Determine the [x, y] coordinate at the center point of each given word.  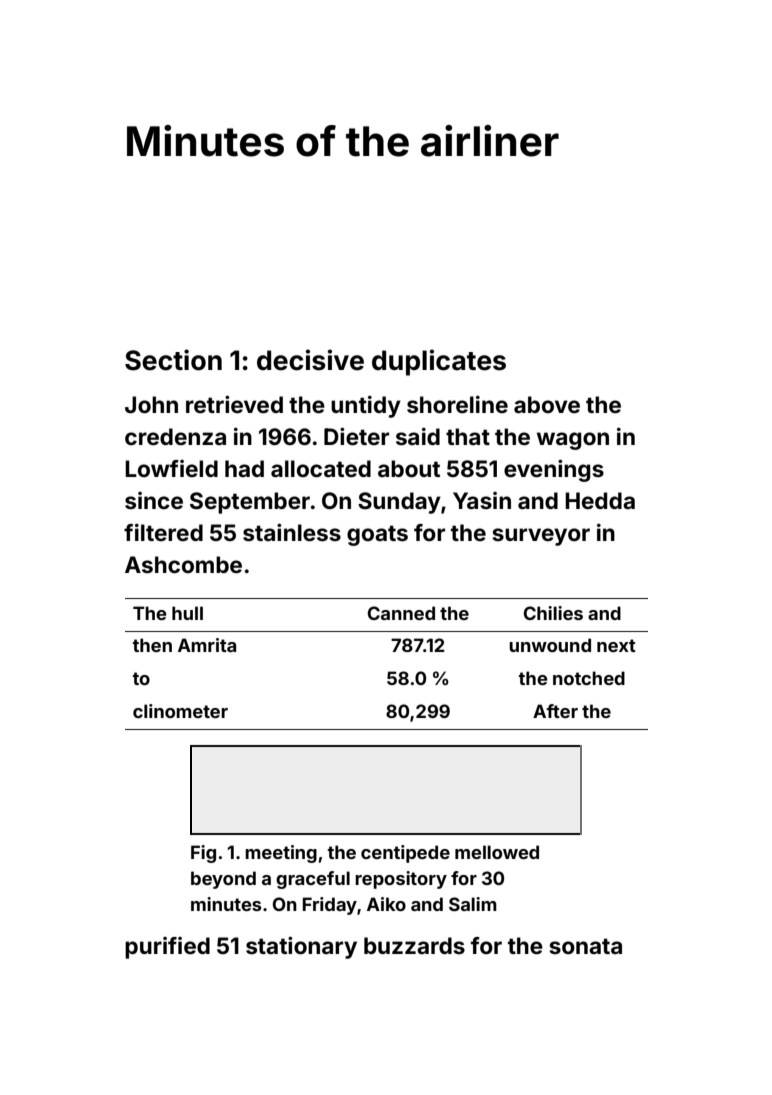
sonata [585, 946]
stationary [301, 947]
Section [173, 360]
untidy [366, 407]
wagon [573, 441]
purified [167, 948]
